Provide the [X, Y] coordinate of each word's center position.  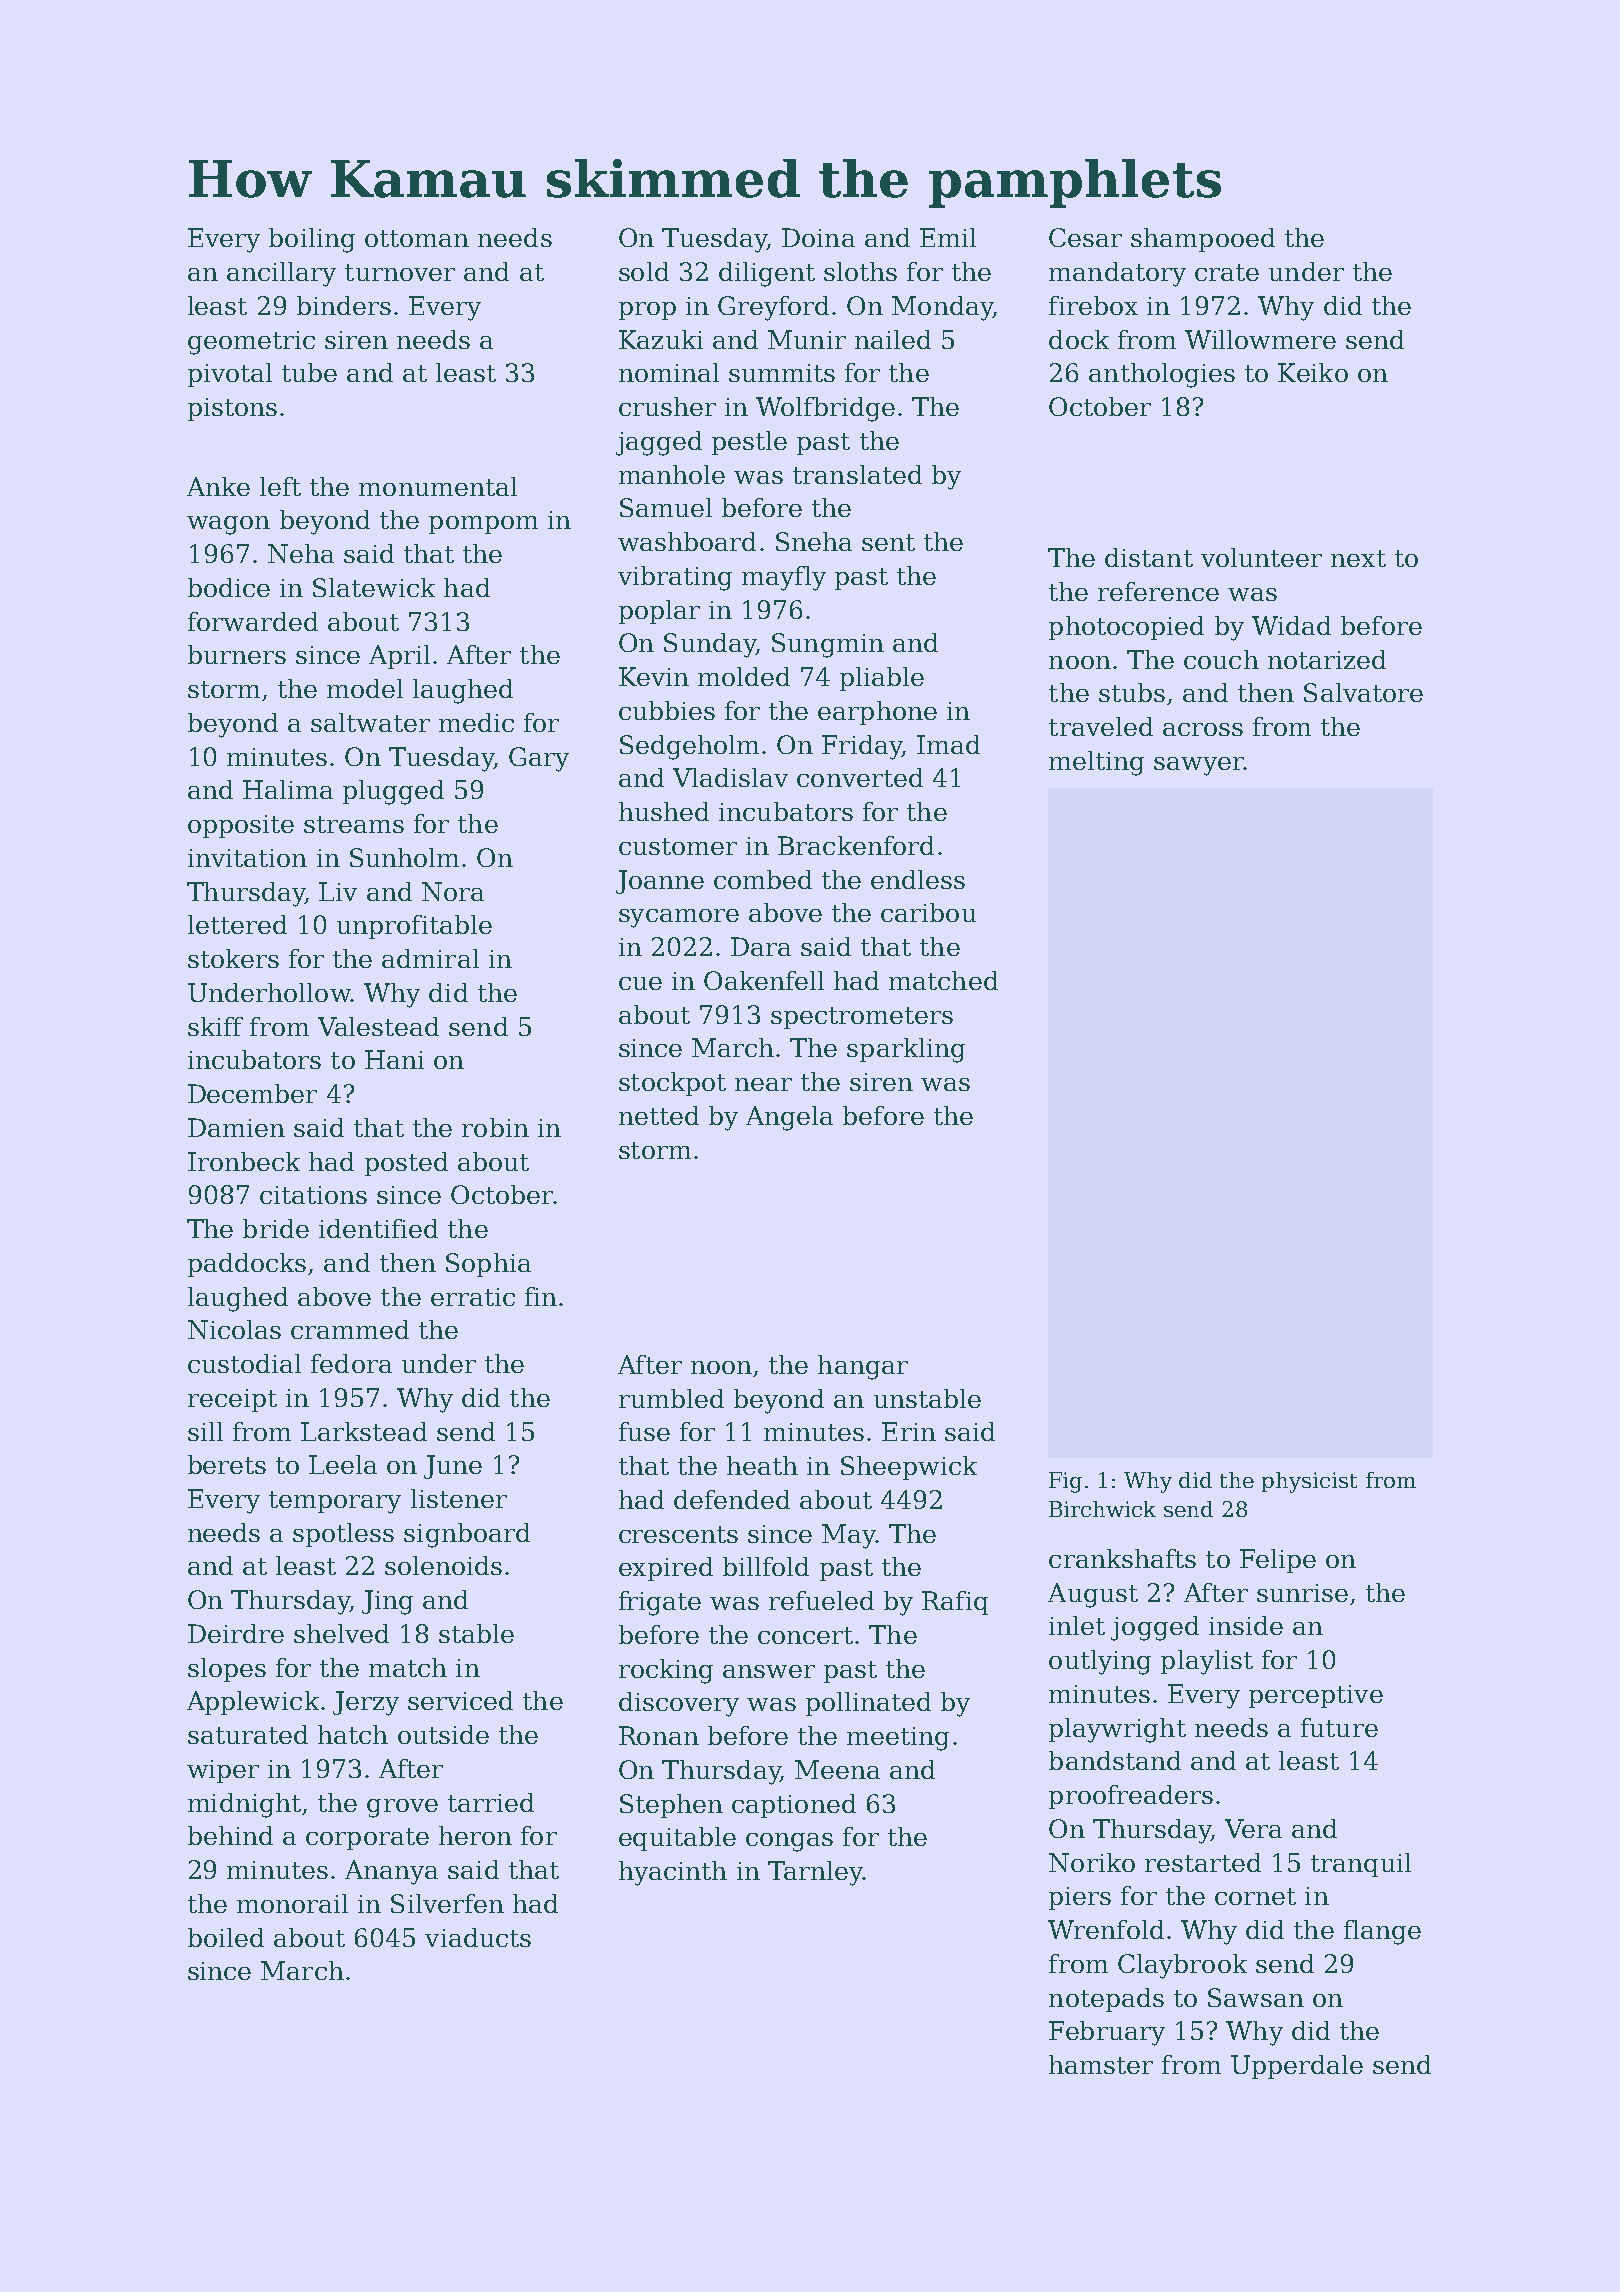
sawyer [1199, 766]
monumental [438, 486]
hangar [863, 1367]
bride [276, 1228]
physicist [1309, 1482]
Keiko [1313, 372]
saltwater [370, 722]
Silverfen [447, 1903]
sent [888, 542]
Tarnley [815, 1873]
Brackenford [856, 845]
